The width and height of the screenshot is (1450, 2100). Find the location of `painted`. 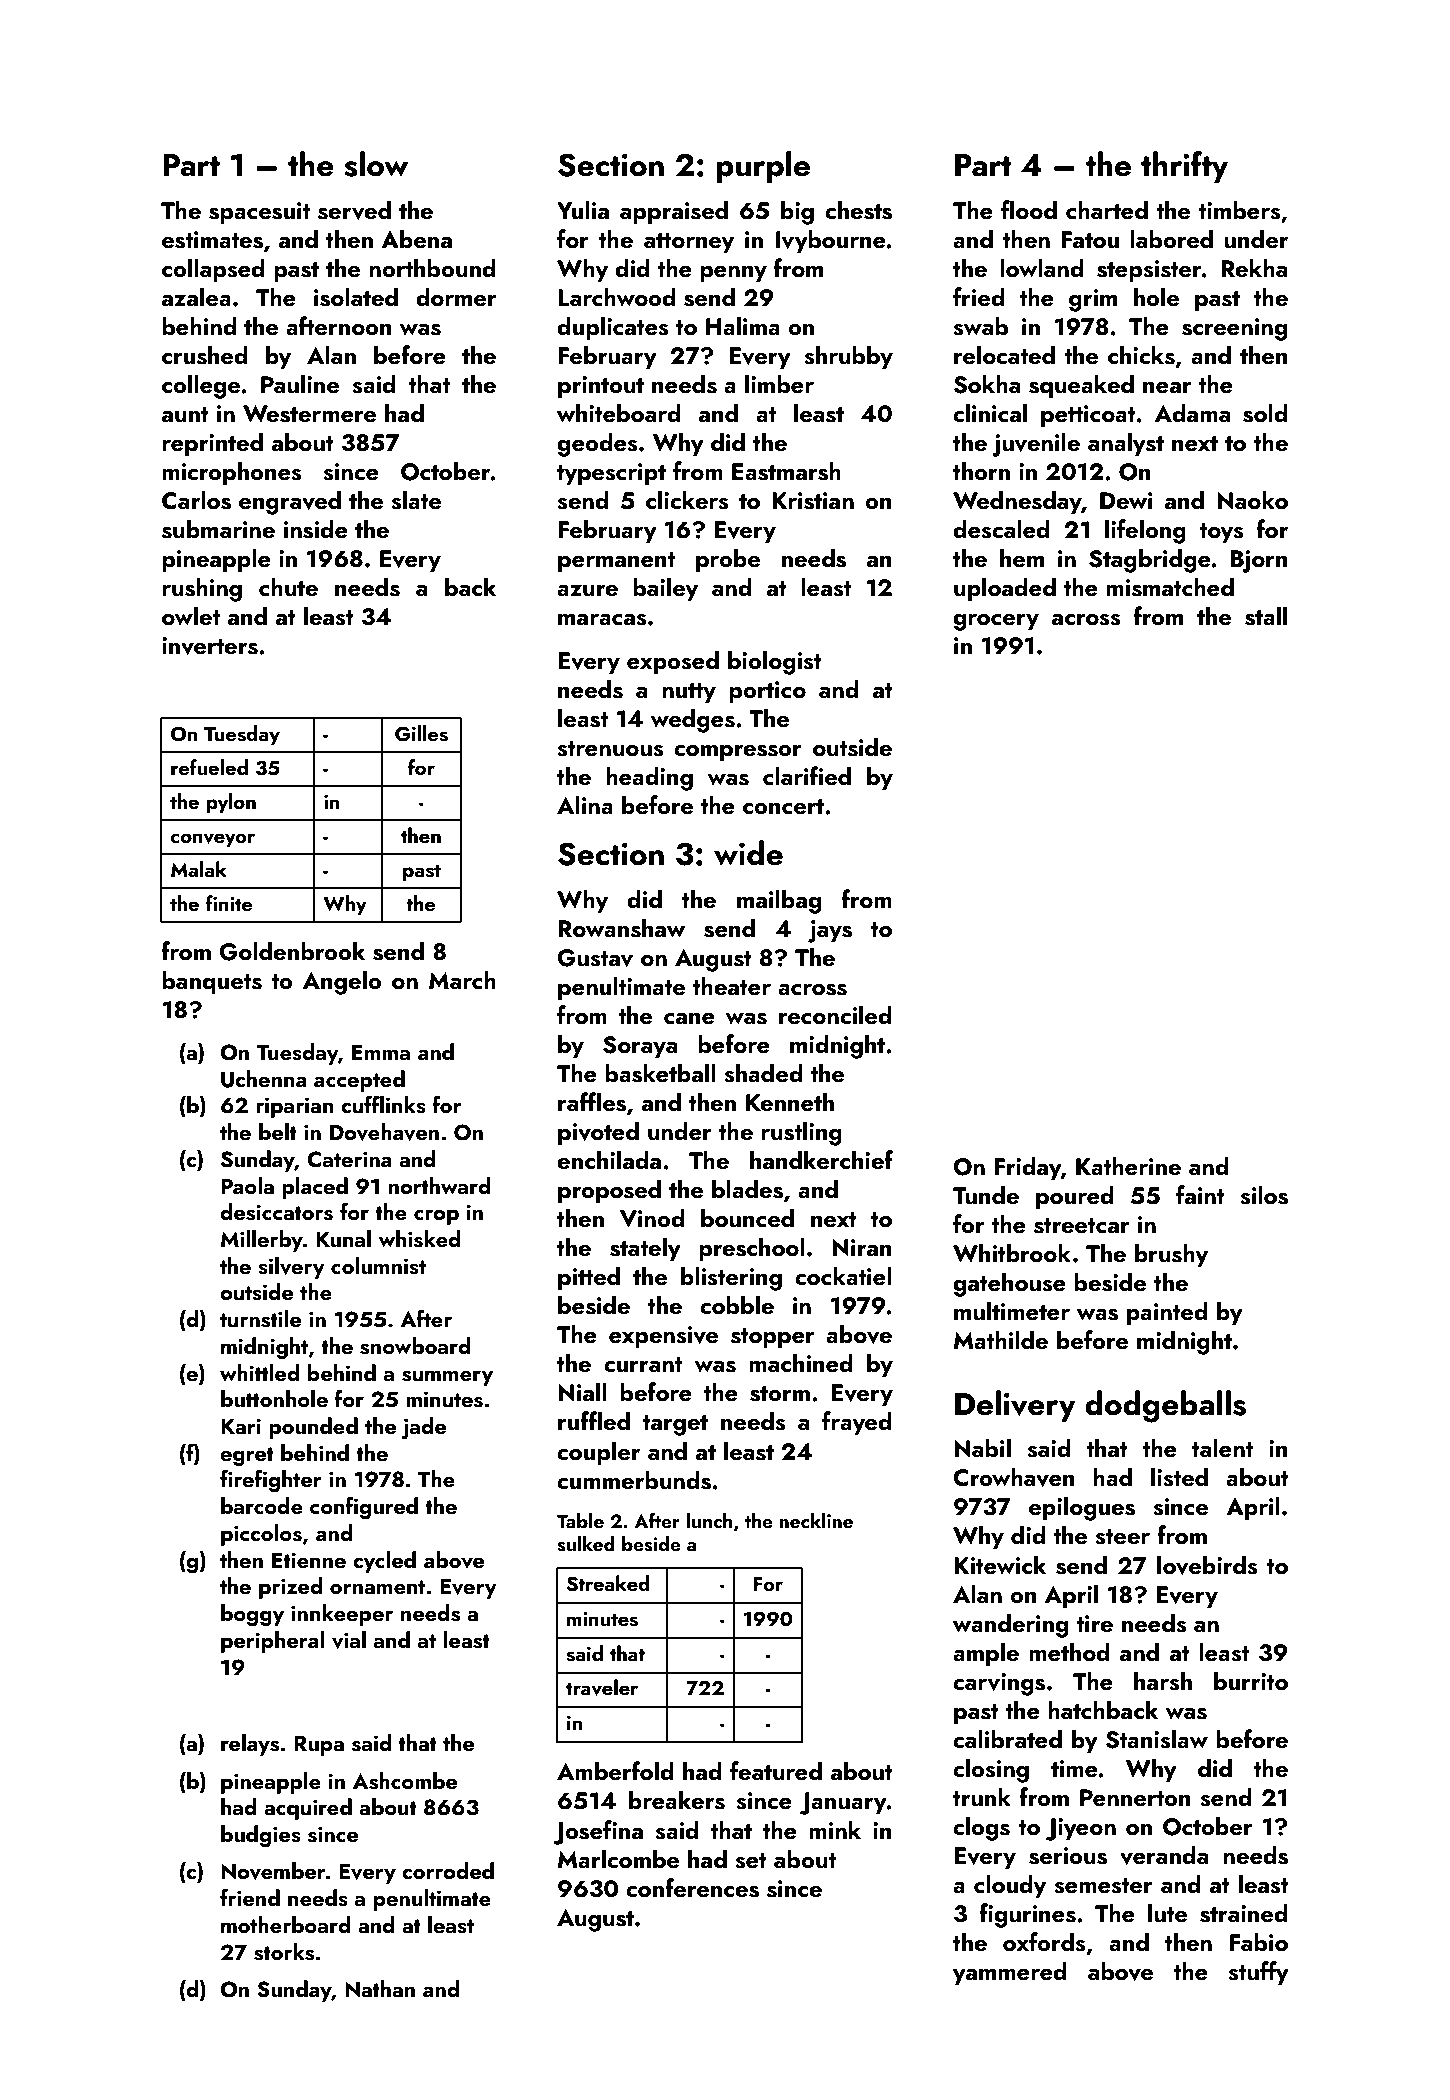

painted is located at coordinates (1167, 1313).
